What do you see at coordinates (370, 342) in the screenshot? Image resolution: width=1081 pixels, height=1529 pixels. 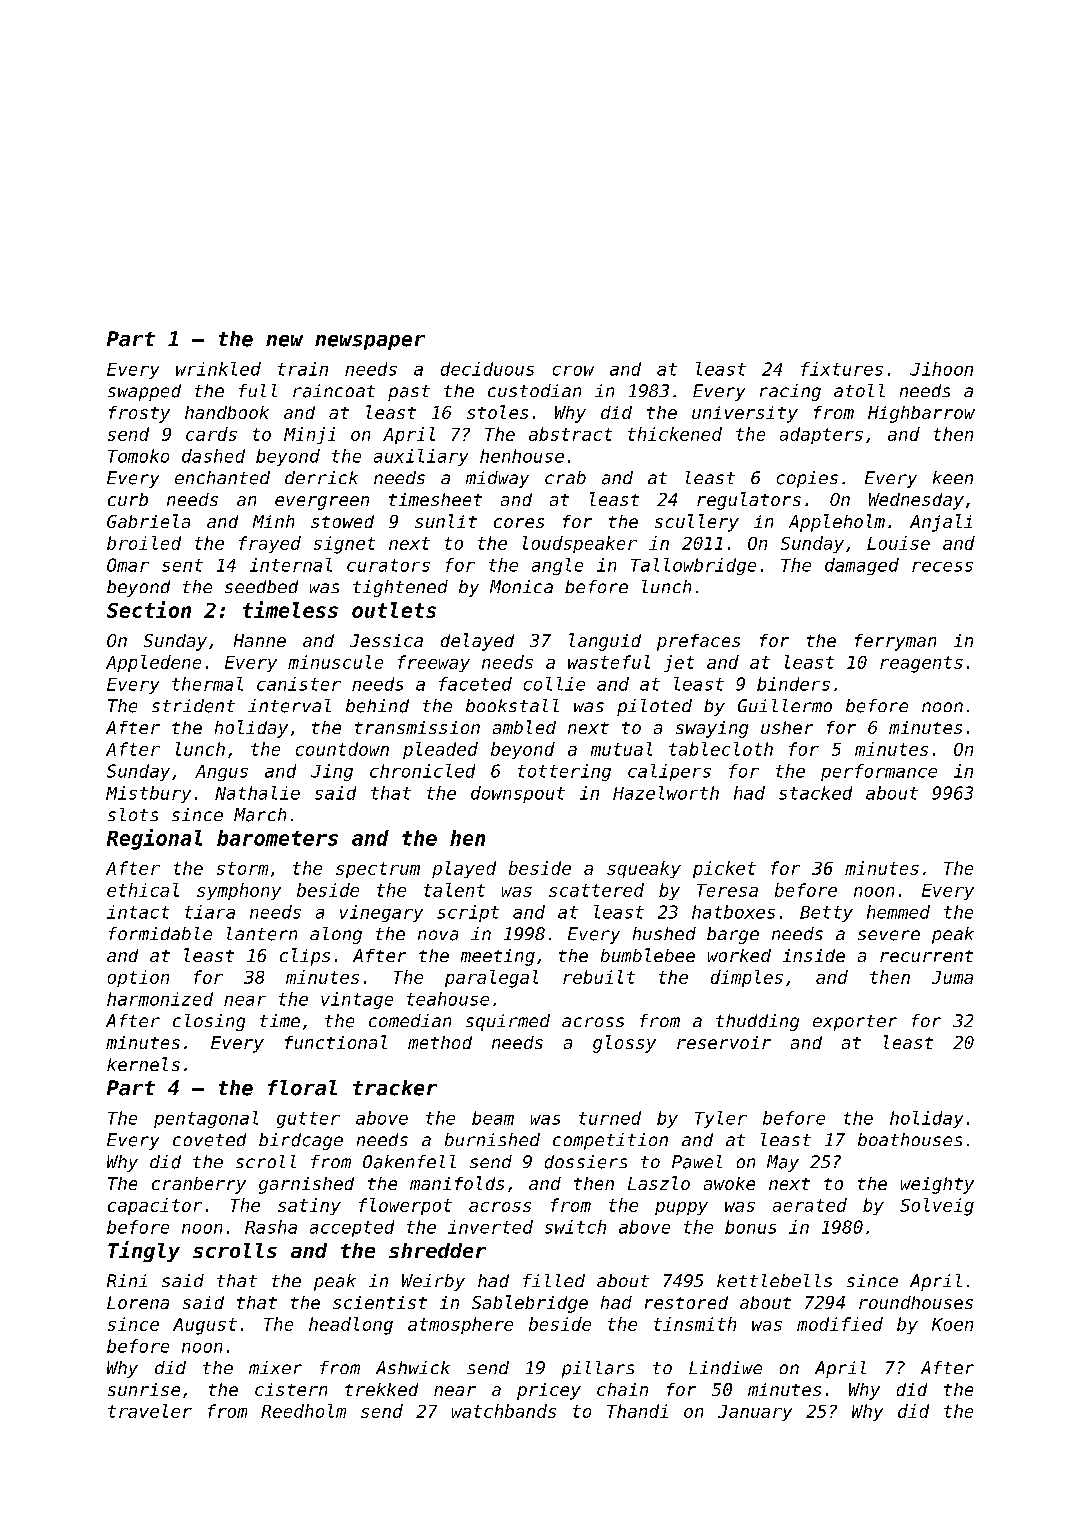 I see `newspaper` at bounding box center [370, 342].
